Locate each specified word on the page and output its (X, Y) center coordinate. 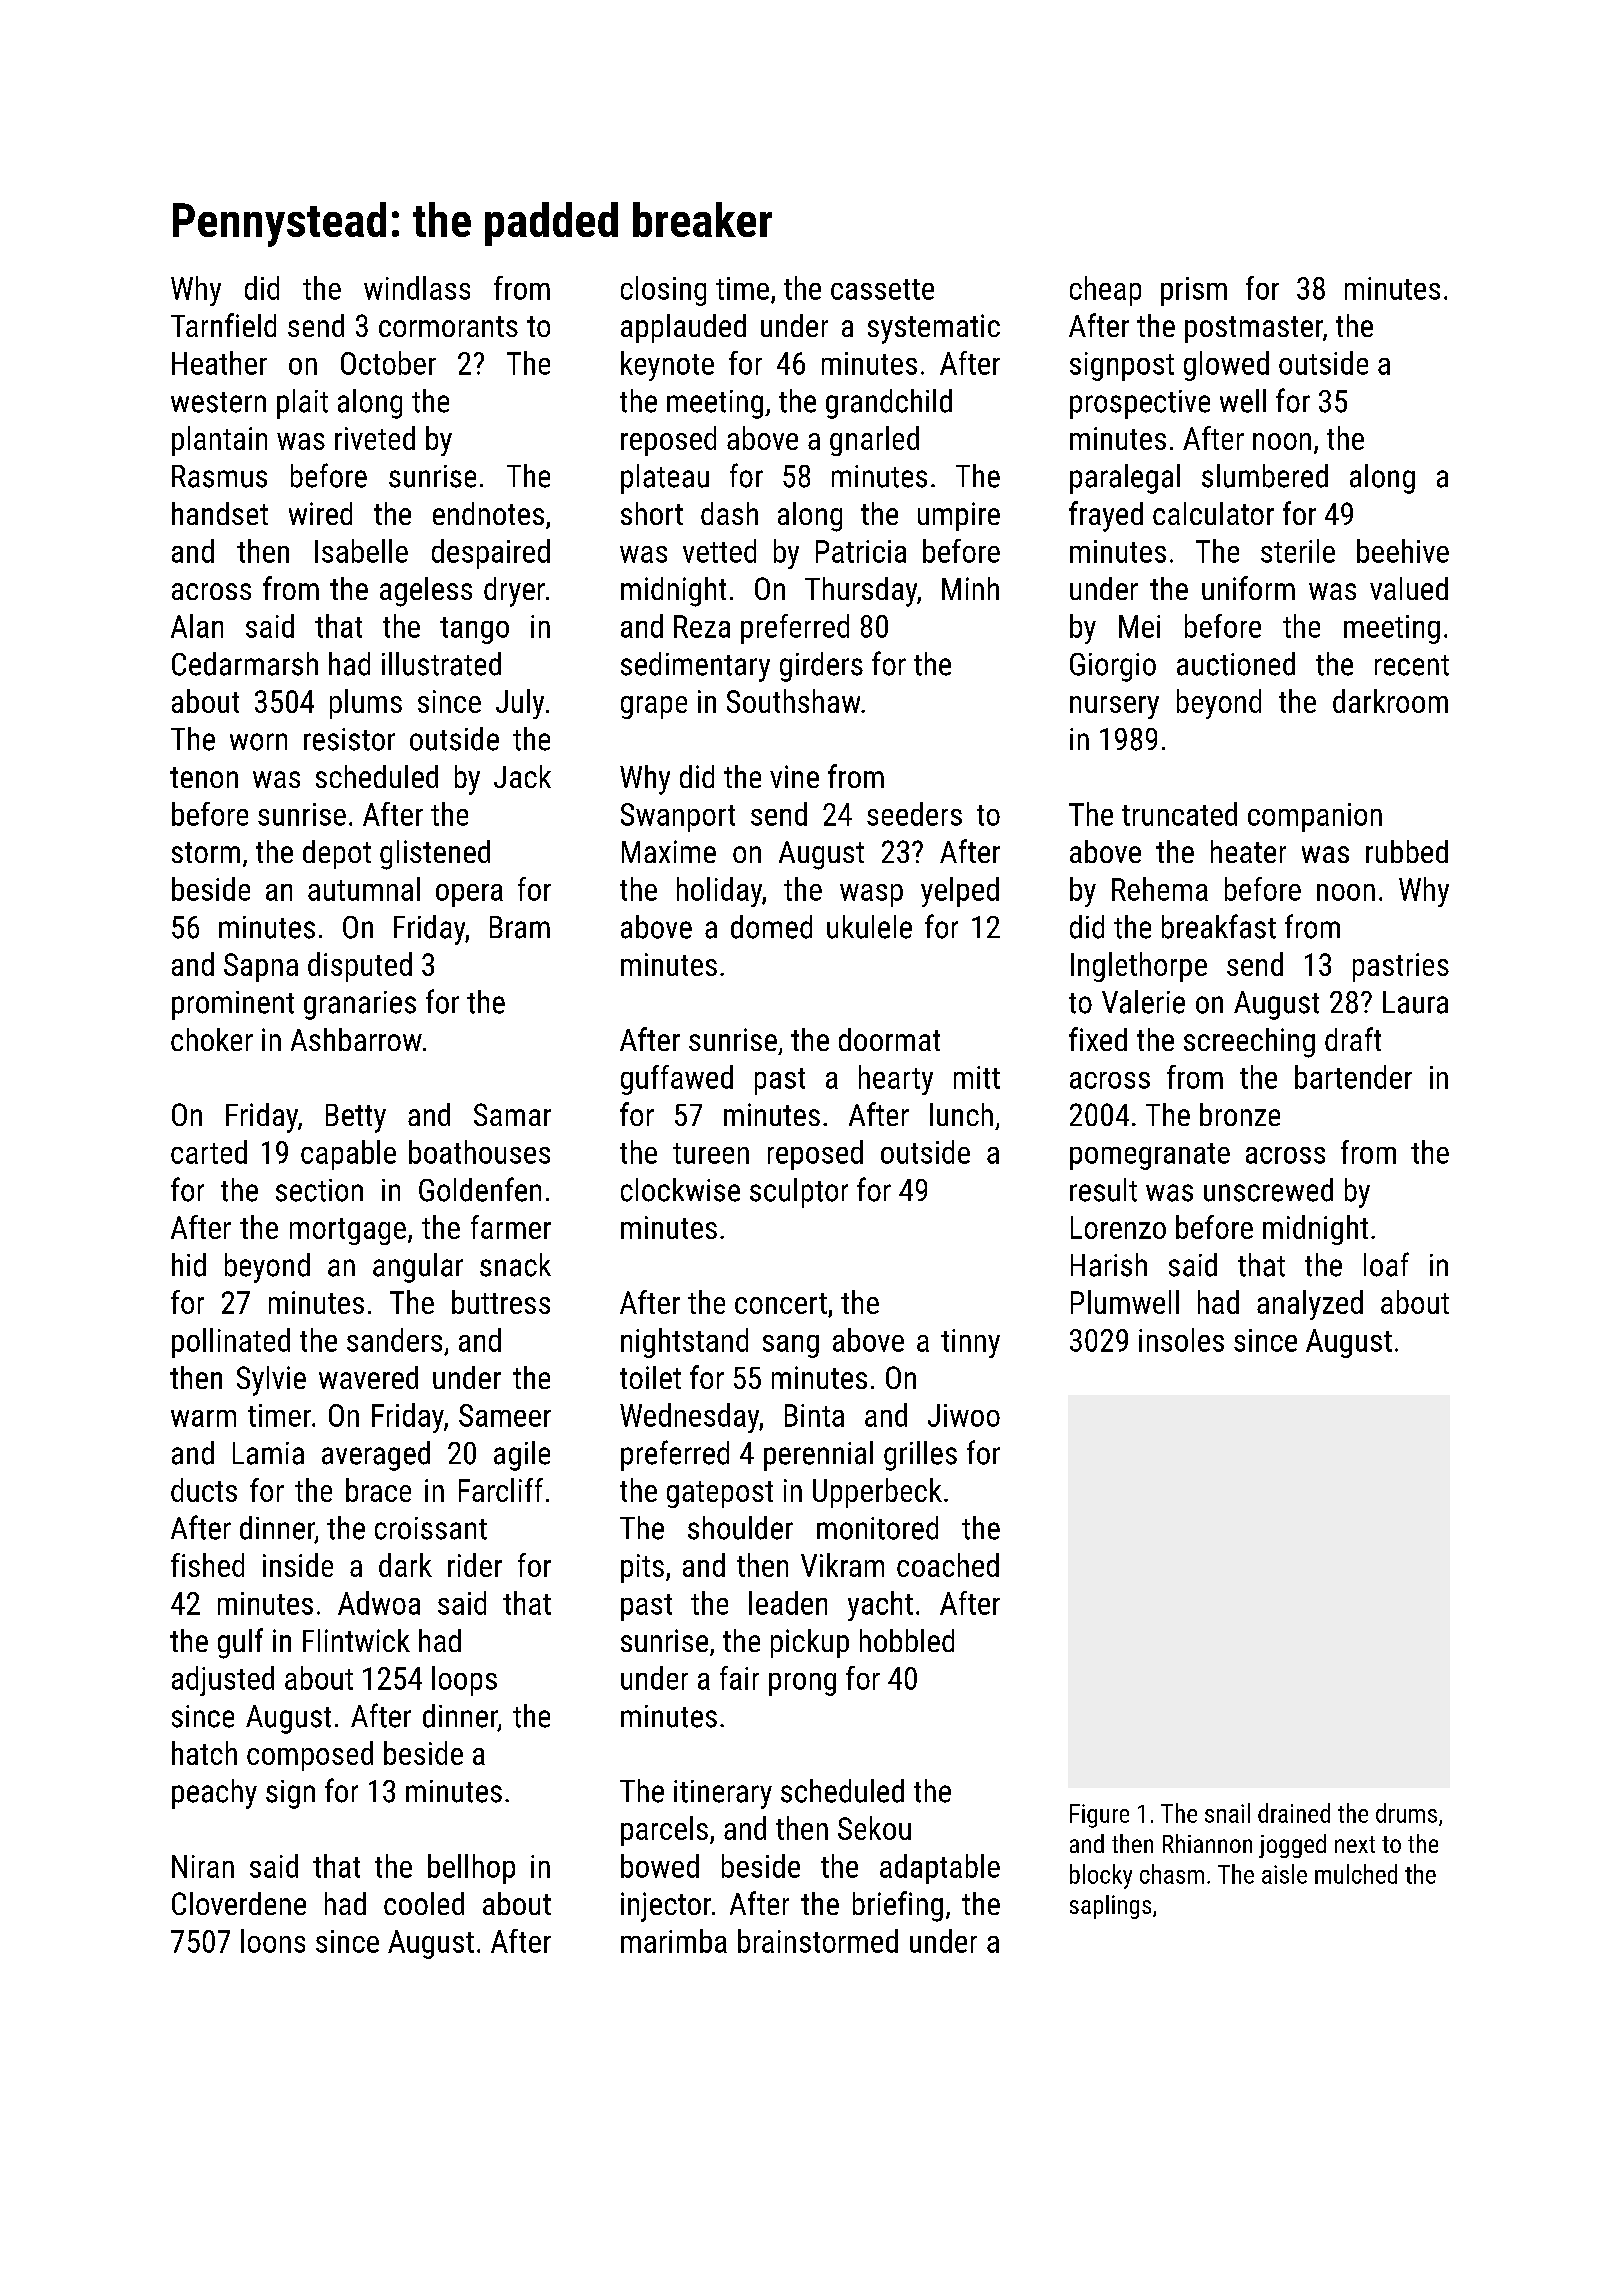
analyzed (1310, 1305)
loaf (1386, 1264)
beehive (1403, 551)
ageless (426, 592)
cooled (424, 1903)
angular (418, 1268)
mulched (1356, 1874)
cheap (1105, 291)
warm (203, 1418)
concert (781, 1303)
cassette (882, 289)
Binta (814, 1415)
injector (666, 1907)
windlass (417, 288)
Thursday (861, 592)
